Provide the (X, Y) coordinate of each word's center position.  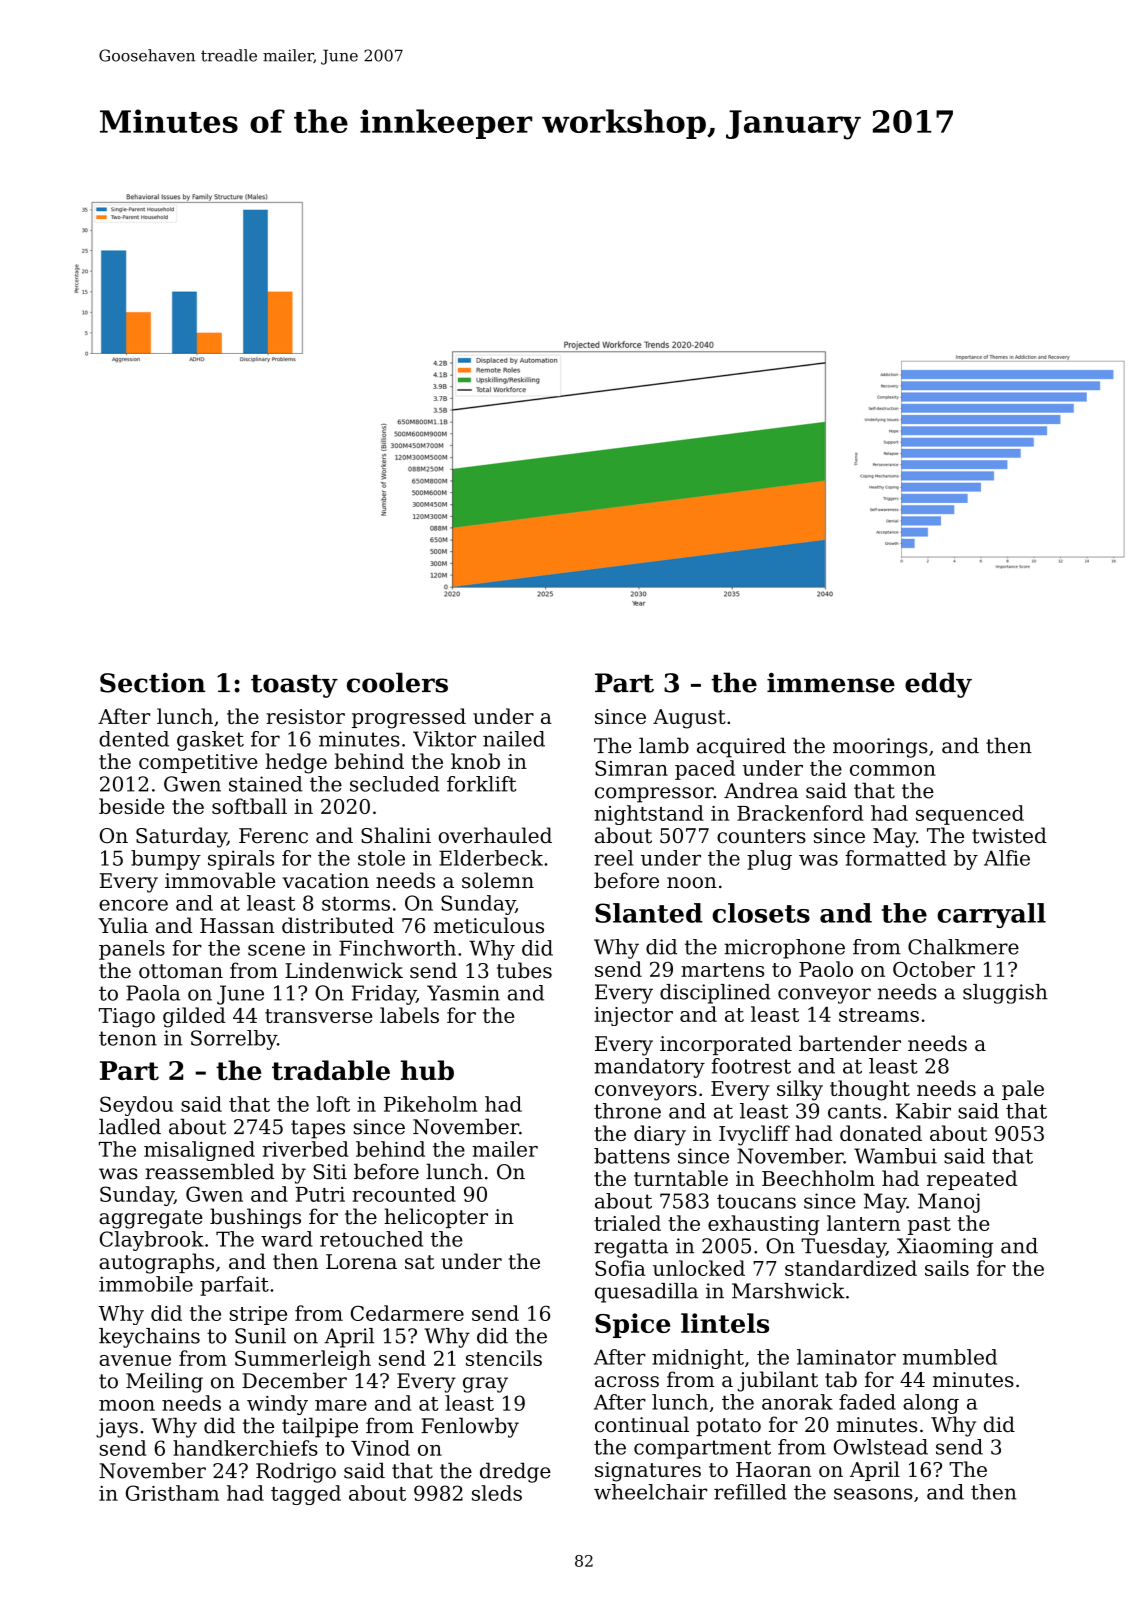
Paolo (826, 969)
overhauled (495, 835)
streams (879, 1015)
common (893, 770)
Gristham (172, 1493)
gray (485, 1385)
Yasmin (463, 993)
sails (947, 1268)
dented (134, 739)
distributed (338, 925)
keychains (149, 1338)
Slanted (648, 913)
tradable (331, 1070)
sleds (497, 1493)
